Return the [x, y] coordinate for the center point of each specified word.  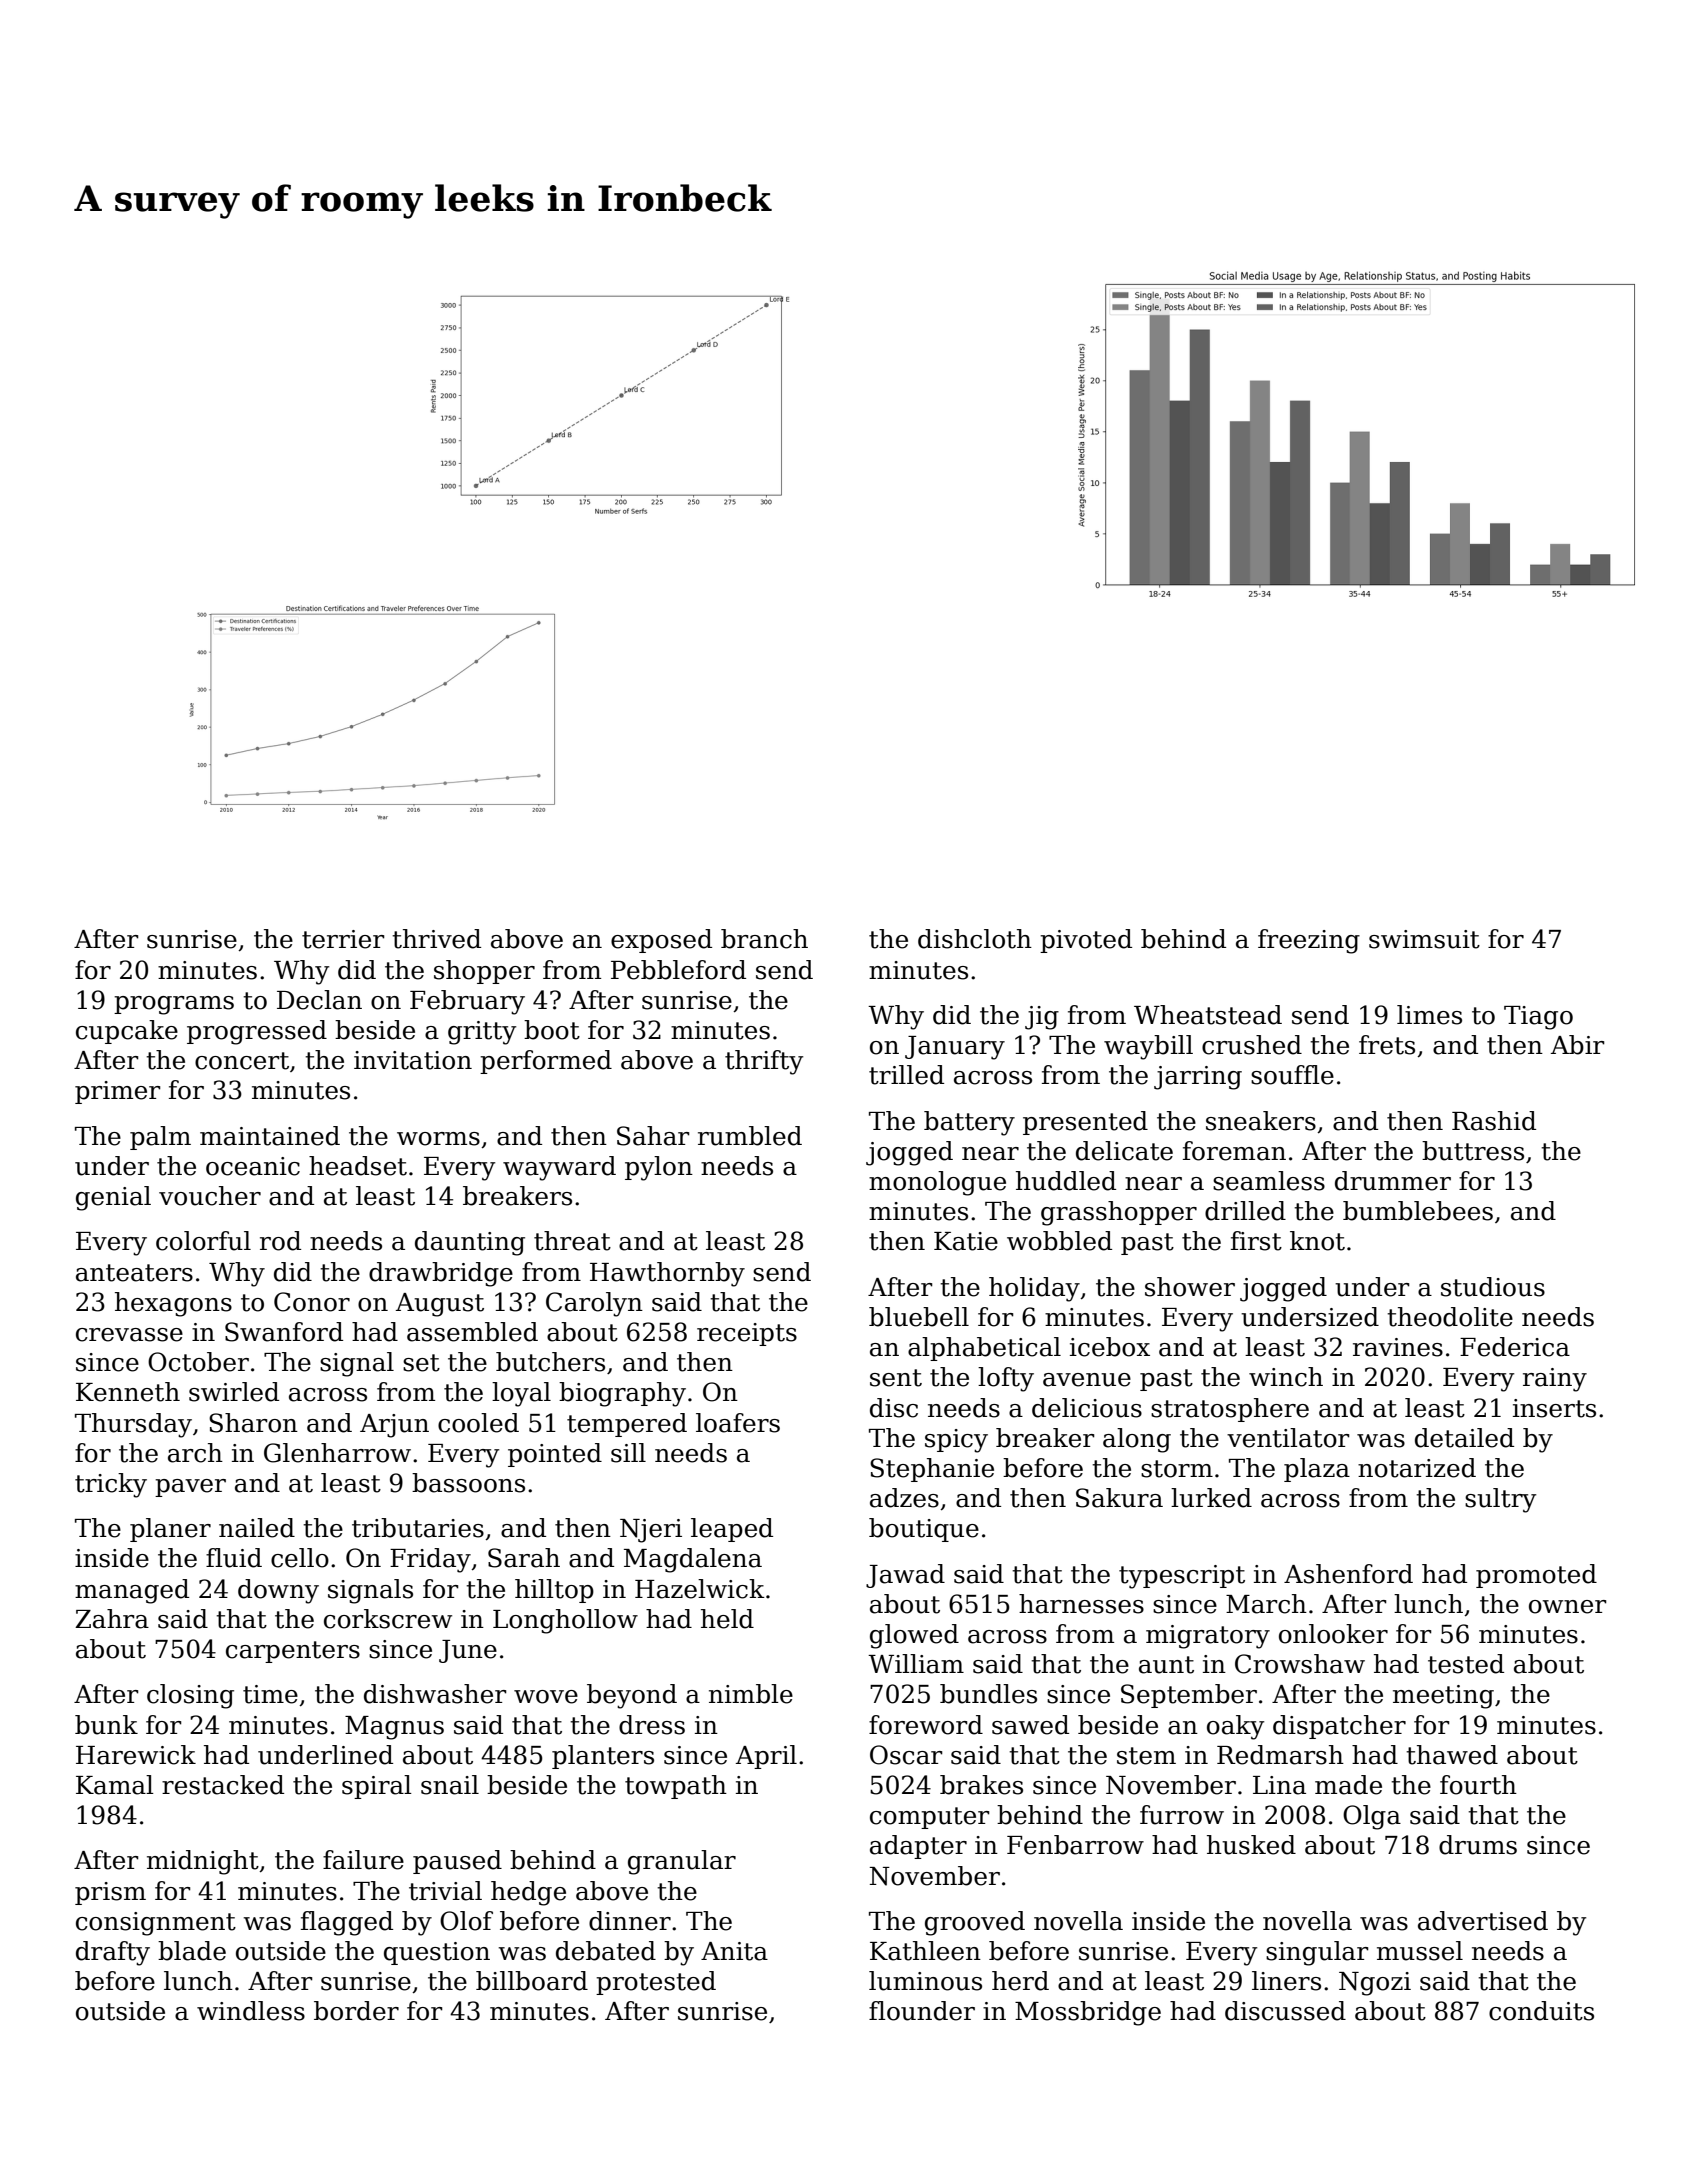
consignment [156, 1924]
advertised [1483, 1921]
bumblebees [1418, 1211]
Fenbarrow [1075, 1845]
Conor [312, 1302]
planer [170, 1530]
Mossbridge [1088, 2013]
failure [363, 1860]
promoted [1536, 1576]
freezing [1309, 941]
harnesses [1081, 1604]
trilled [906, 1075]
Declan [319, 1000]
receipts [747, 1334]
